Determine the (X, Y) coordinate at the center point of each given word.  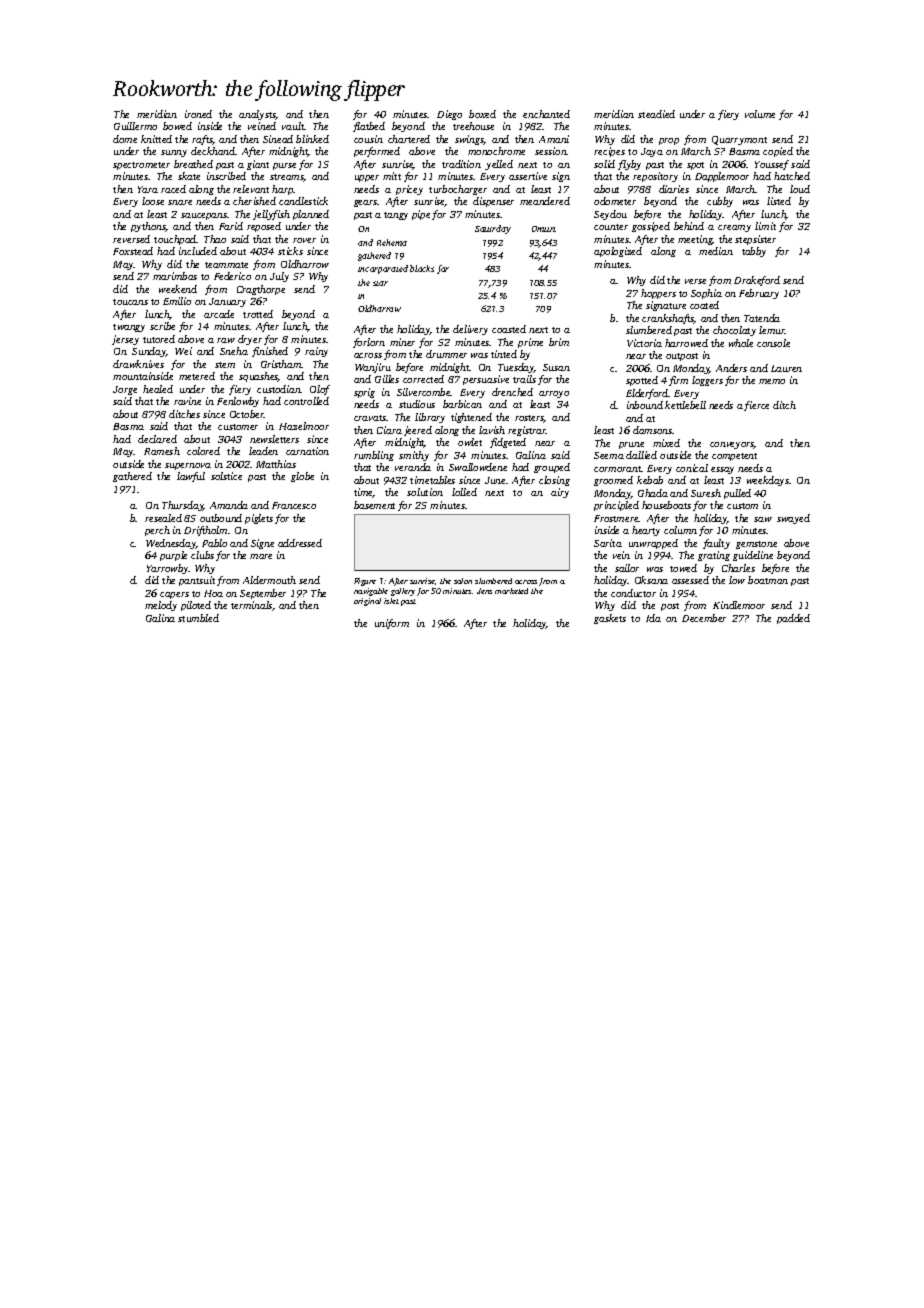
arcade (219, 314)
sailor (627, 568)
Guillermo (135, 126)
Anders (731, 368)
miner (402, 342)
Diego (449, 115)
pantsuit (197, 581)
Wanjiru (373, 368)
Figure (365, 582)
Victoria (644, 343)
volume (760, 114)
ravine (187, 401)
